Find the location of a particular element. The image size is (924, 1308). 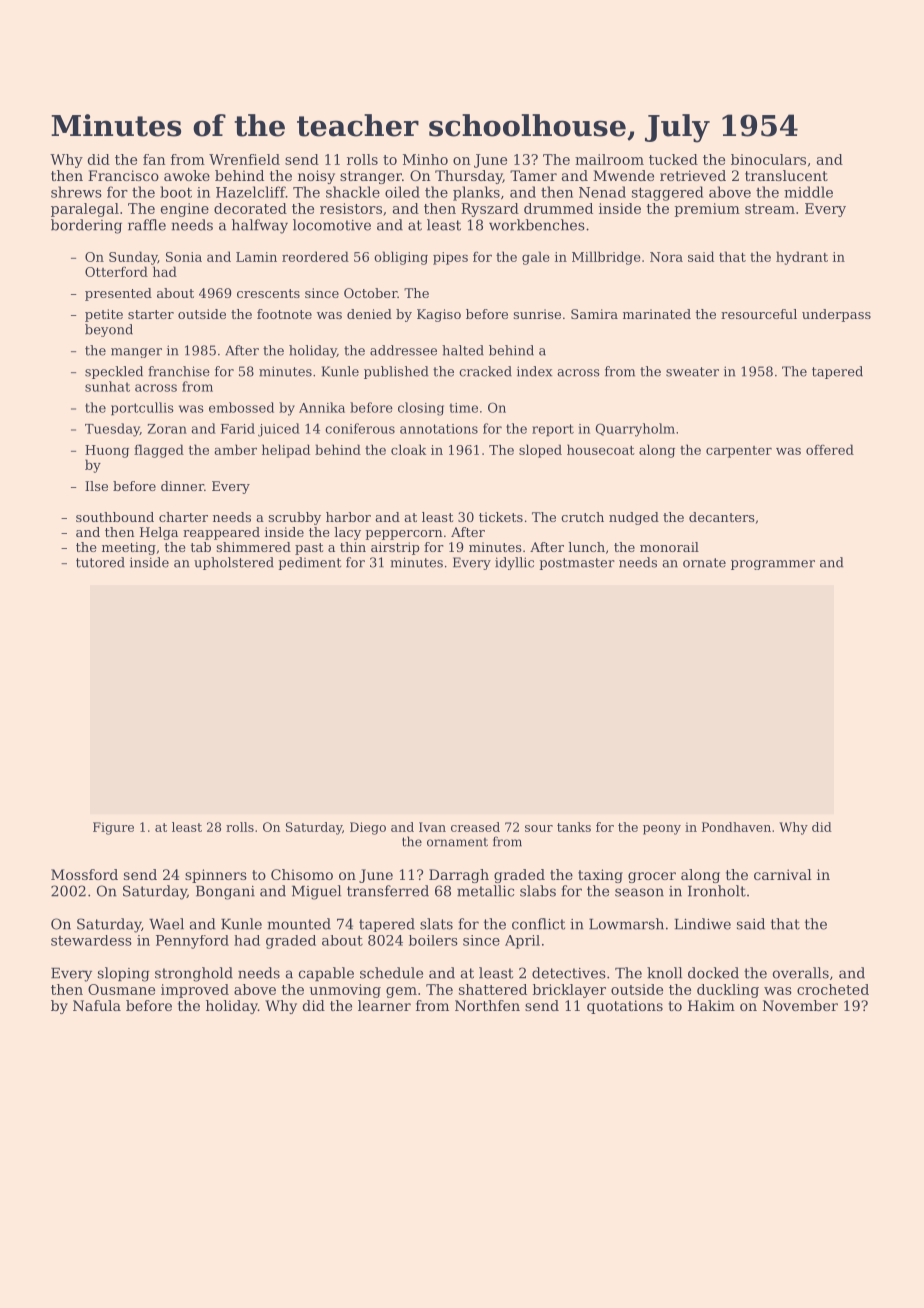

tanks is located at coordinates (574, 827).
